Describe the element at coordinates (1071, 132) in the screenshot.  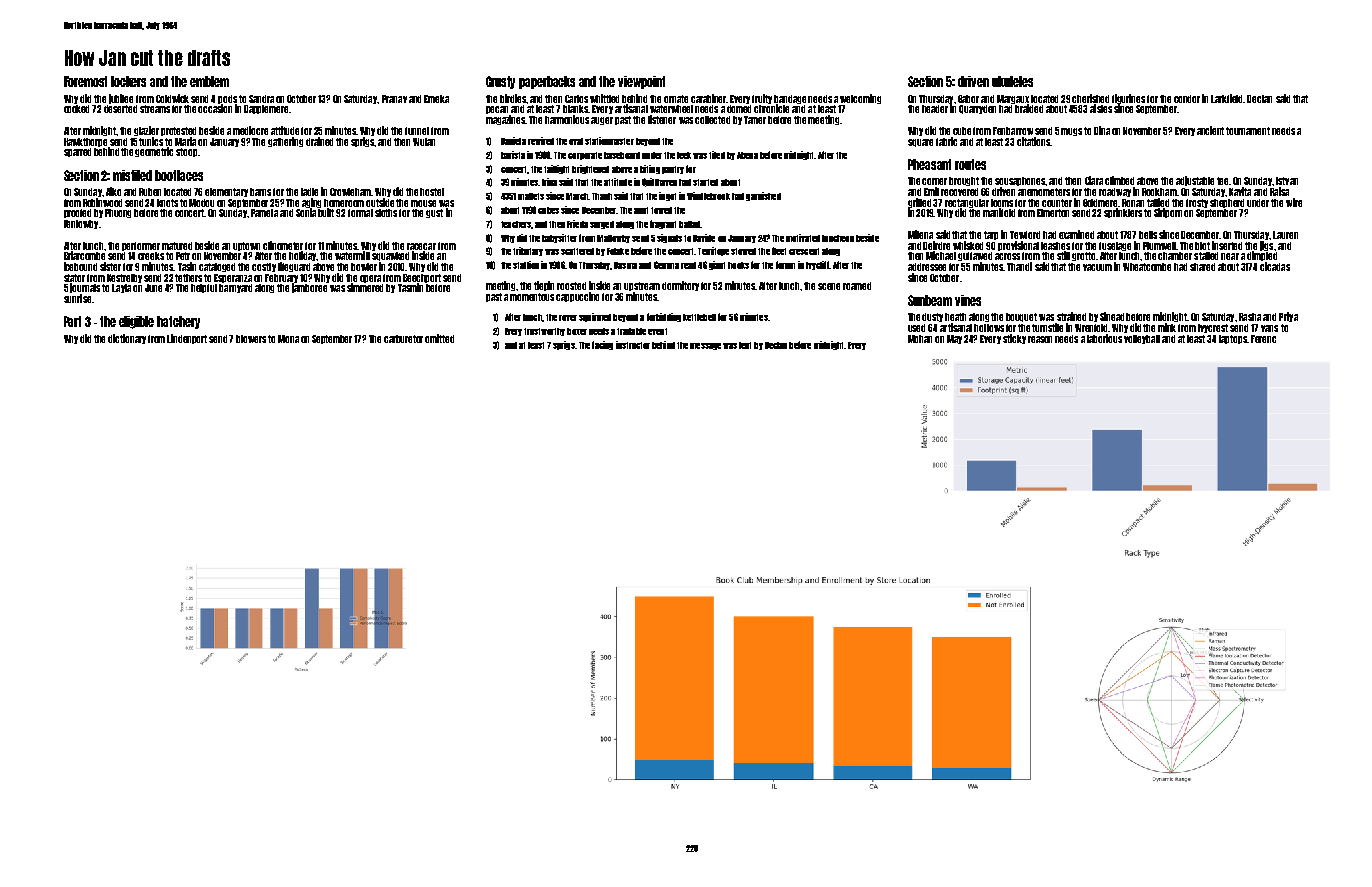
I see `mugs` at that location.
